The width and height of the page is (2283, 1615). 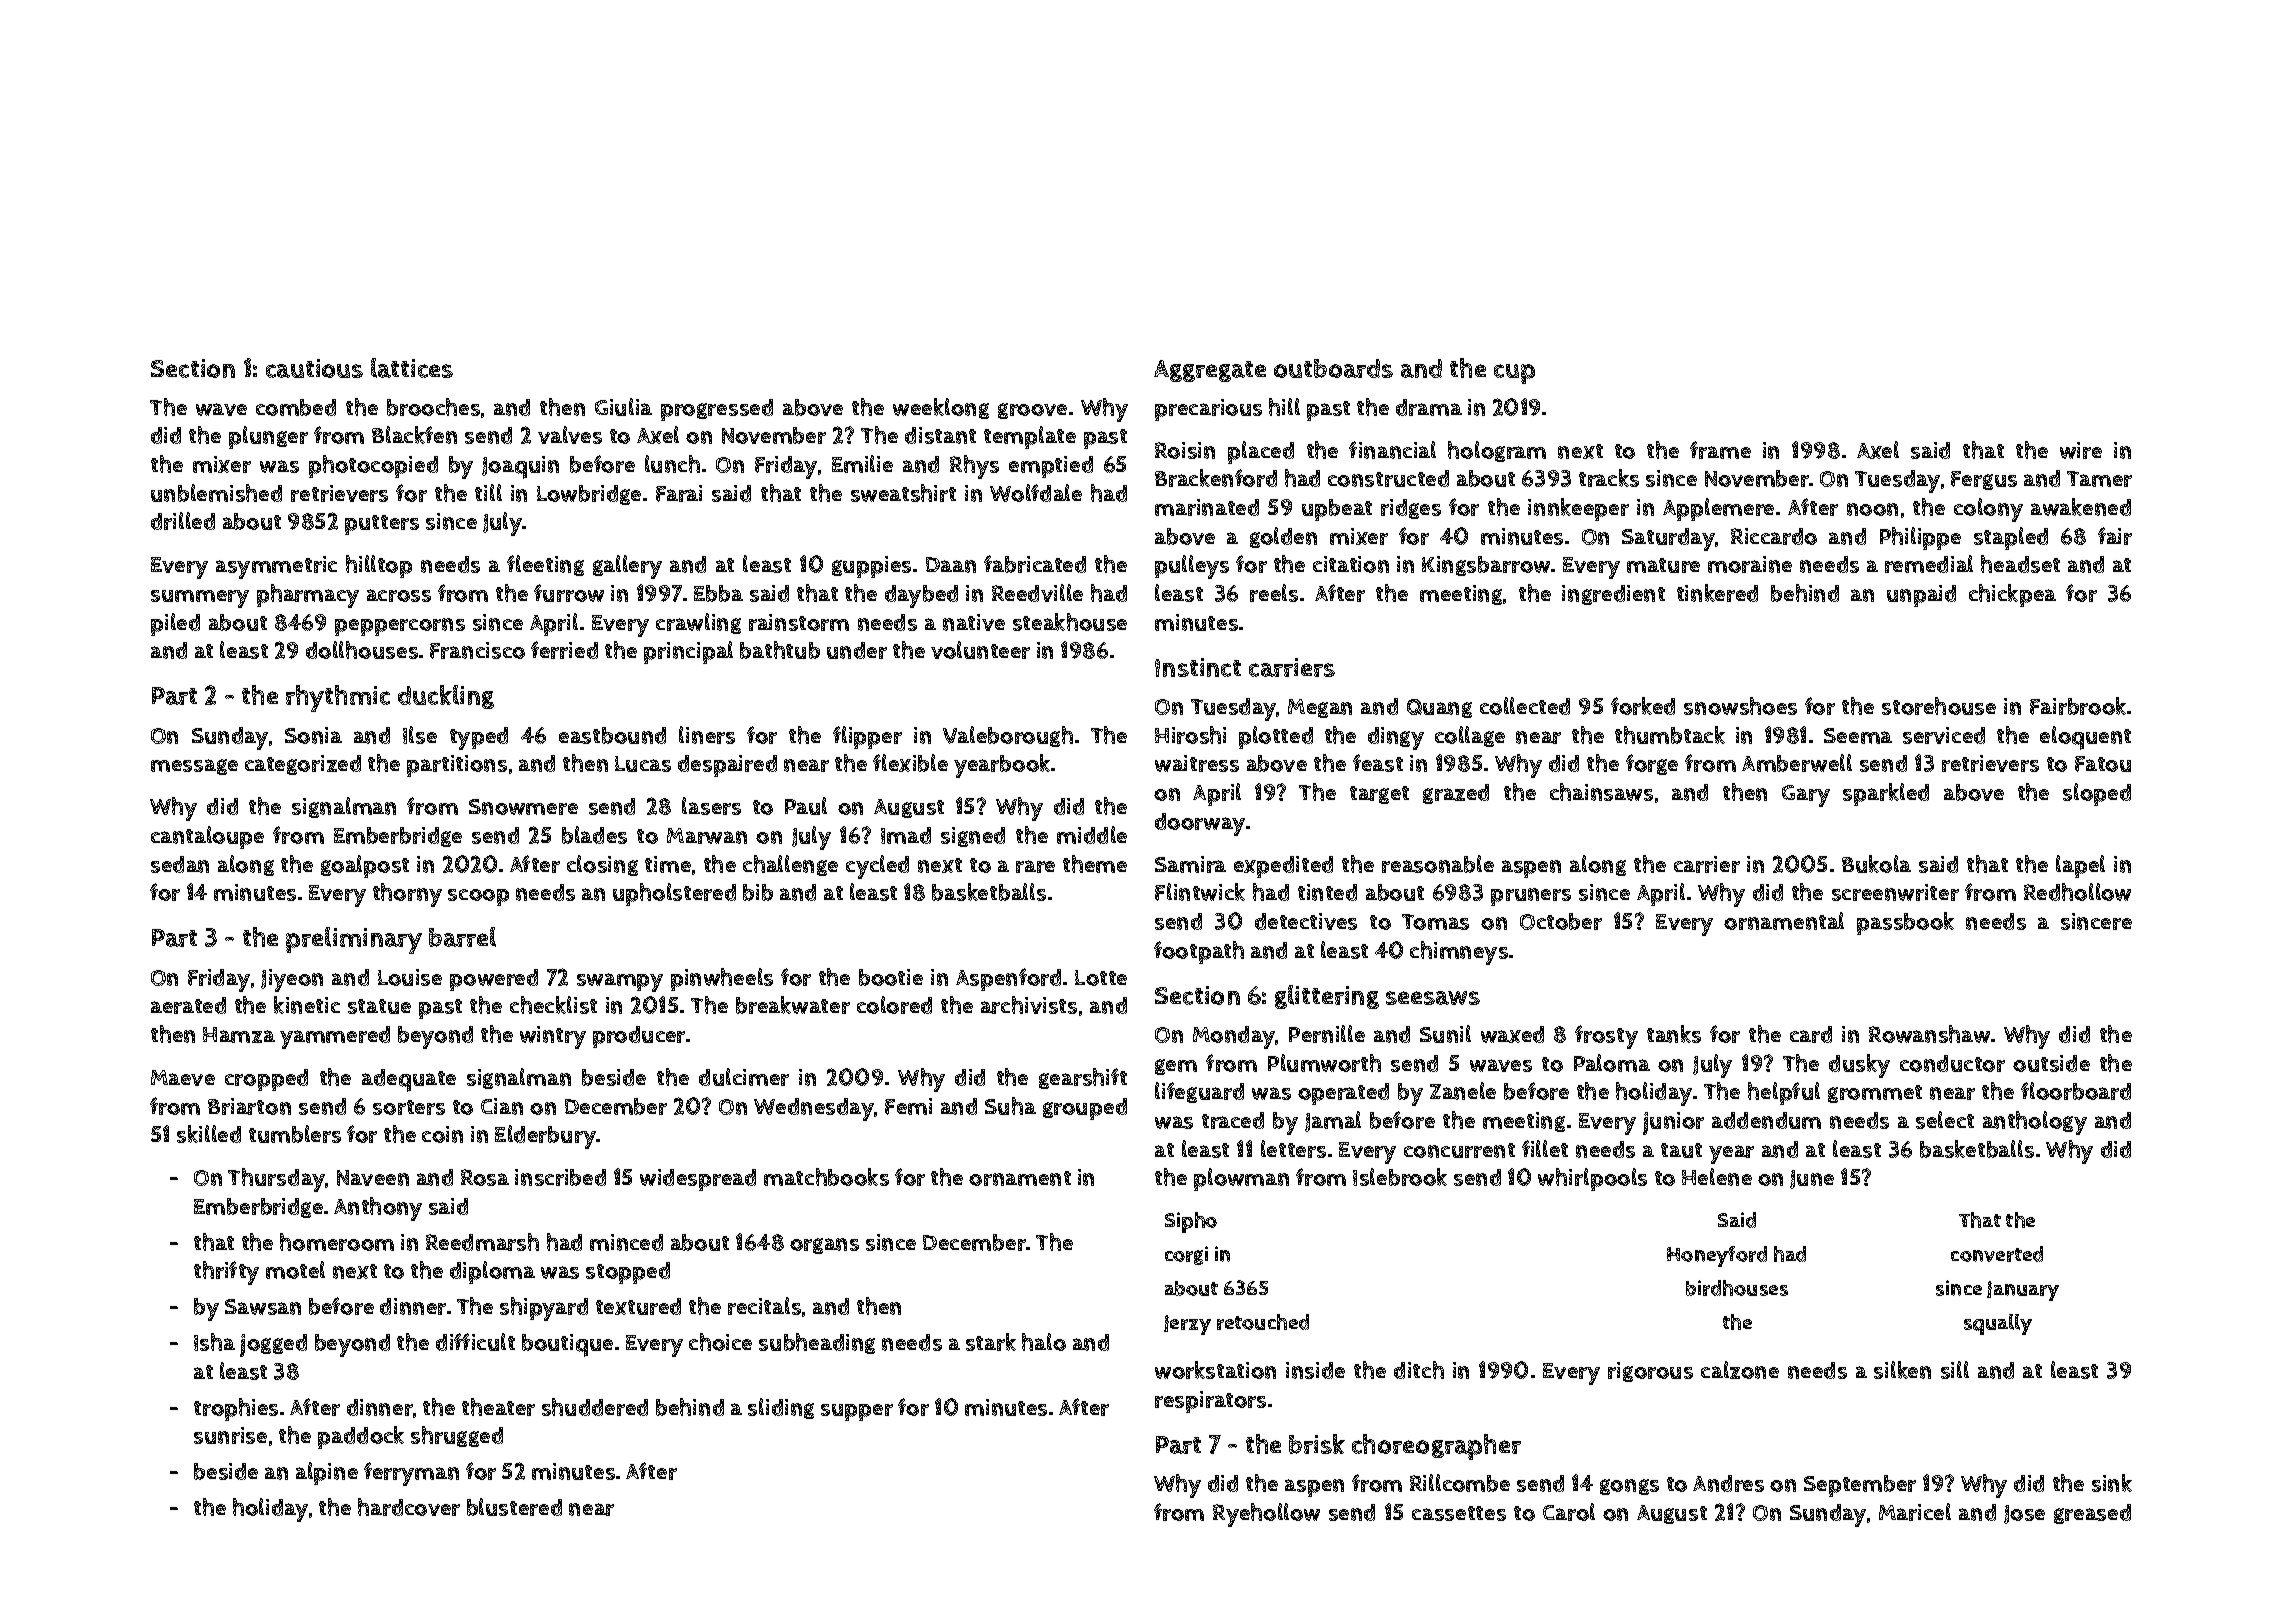 I want to click on waitress, so click(x=1197, y=763).
